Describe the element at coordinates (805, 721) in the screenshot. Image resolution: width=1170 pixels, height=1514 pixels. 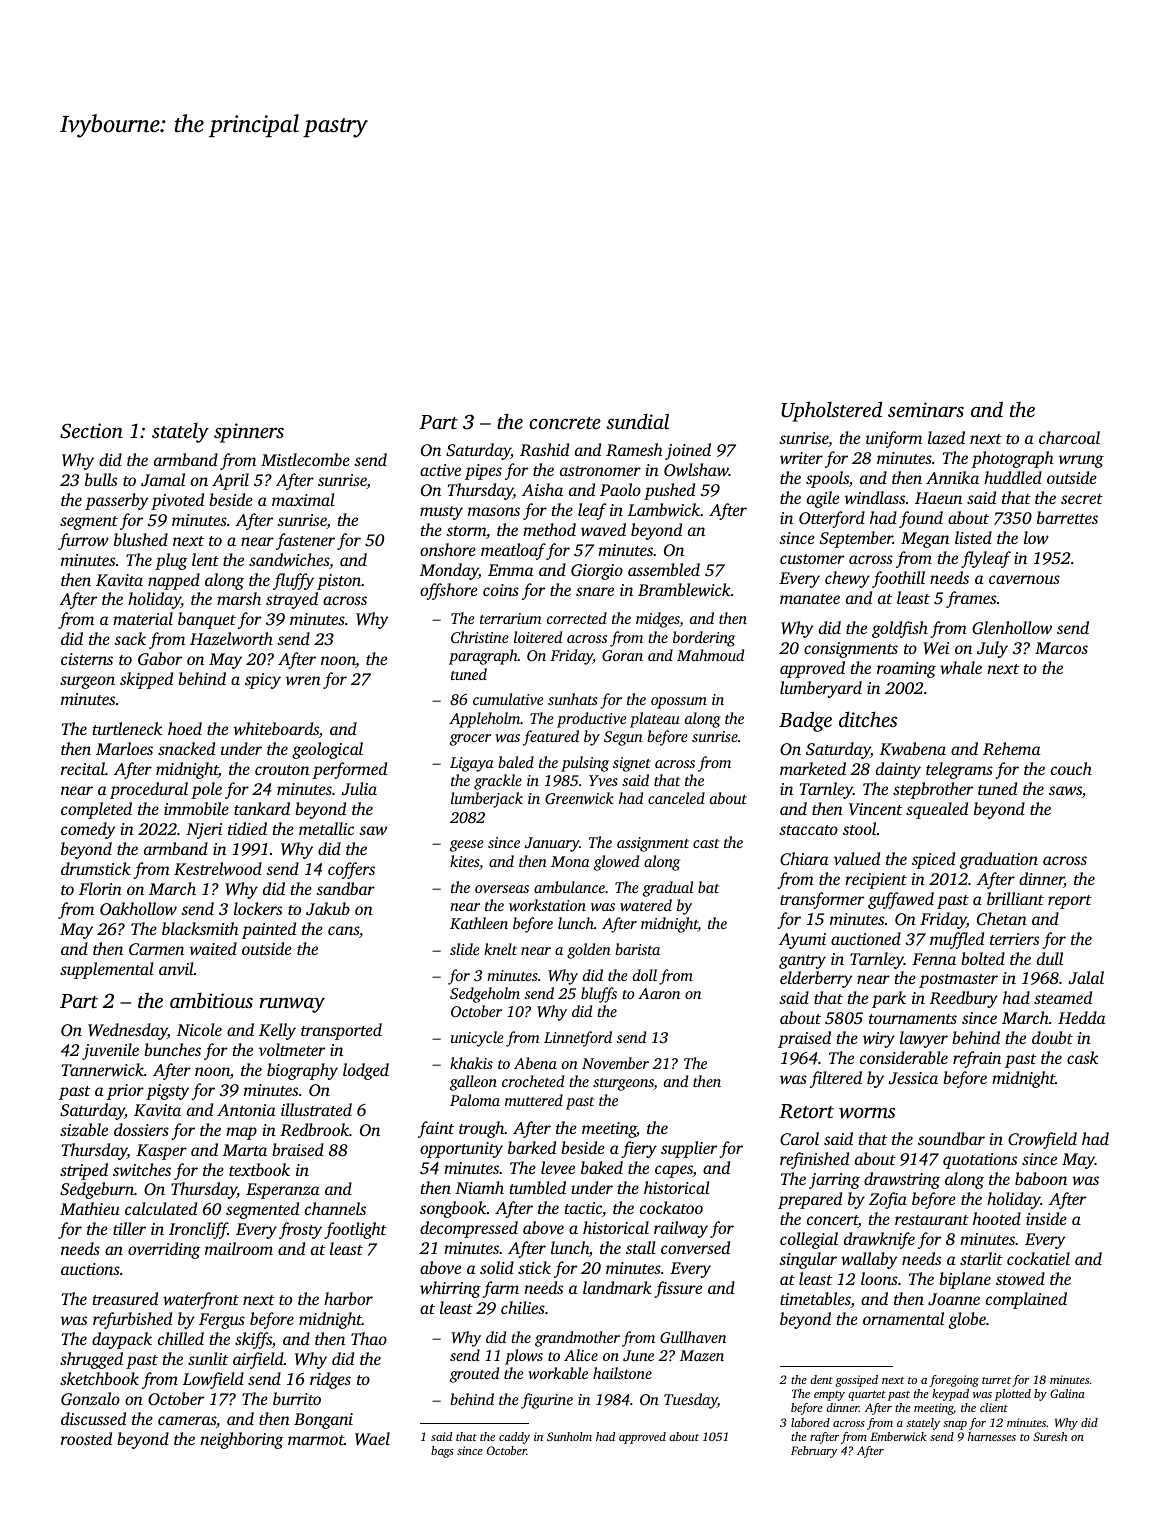
I see `Badge` at that location.
